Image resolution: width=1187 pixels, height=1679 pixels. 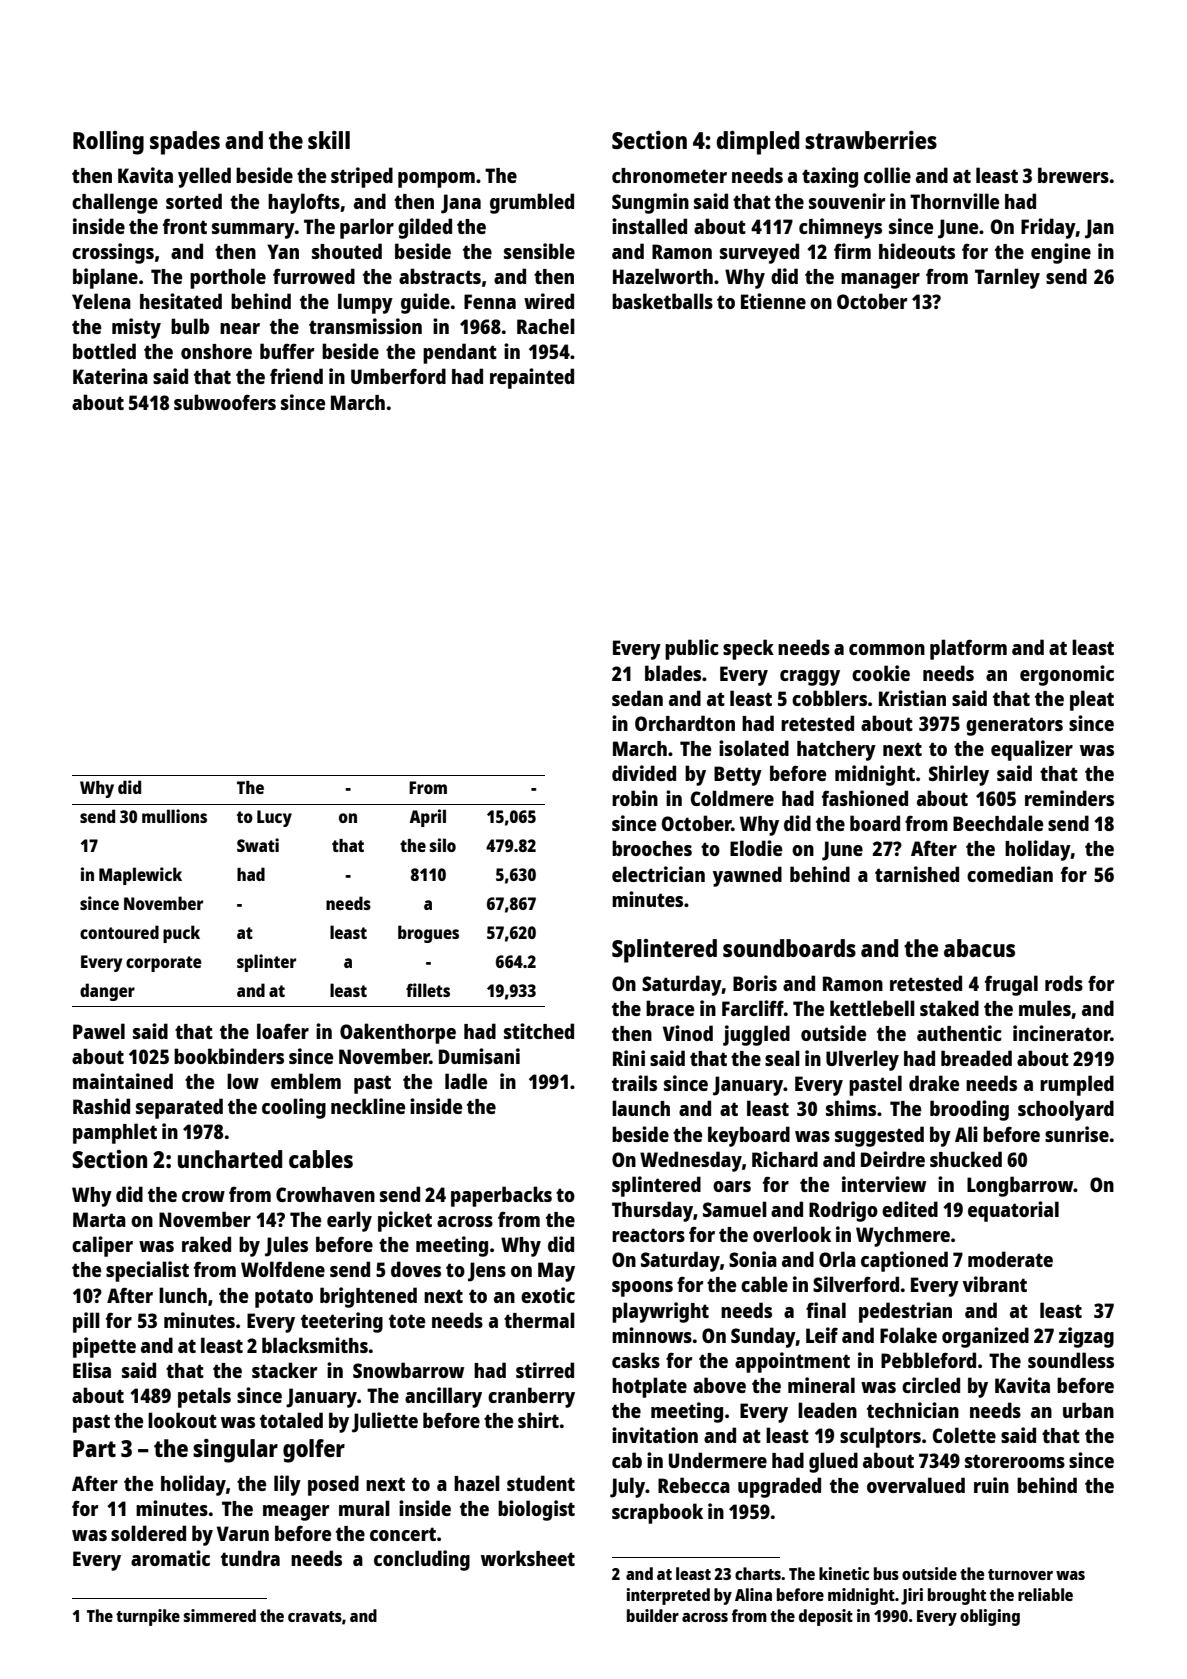 What do you see at coordinates (329, 140) in the screenshot?
I see `skill` at bounding box center [329, 140].
